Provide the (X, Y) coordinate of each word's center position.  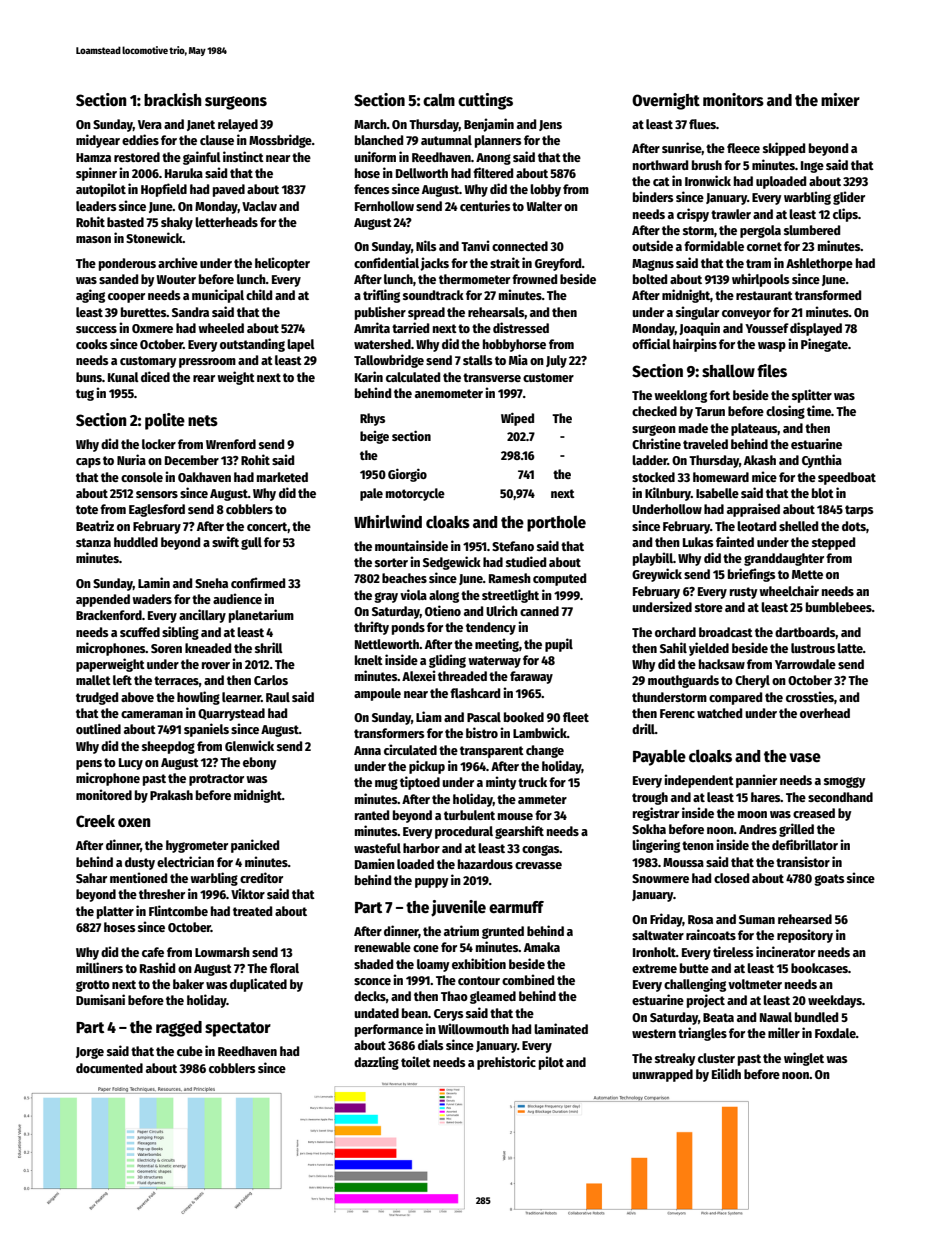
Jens (550, 125)
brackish (172, 99)
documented (109, 1068)
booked (524, 717)
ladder (650, 460)
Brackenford (109, 615)
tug (85, 395)
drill (643, 728)
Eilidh (726, 1073)
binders (653, 196)
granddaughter (784, 559)
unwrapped (662, 1075)
